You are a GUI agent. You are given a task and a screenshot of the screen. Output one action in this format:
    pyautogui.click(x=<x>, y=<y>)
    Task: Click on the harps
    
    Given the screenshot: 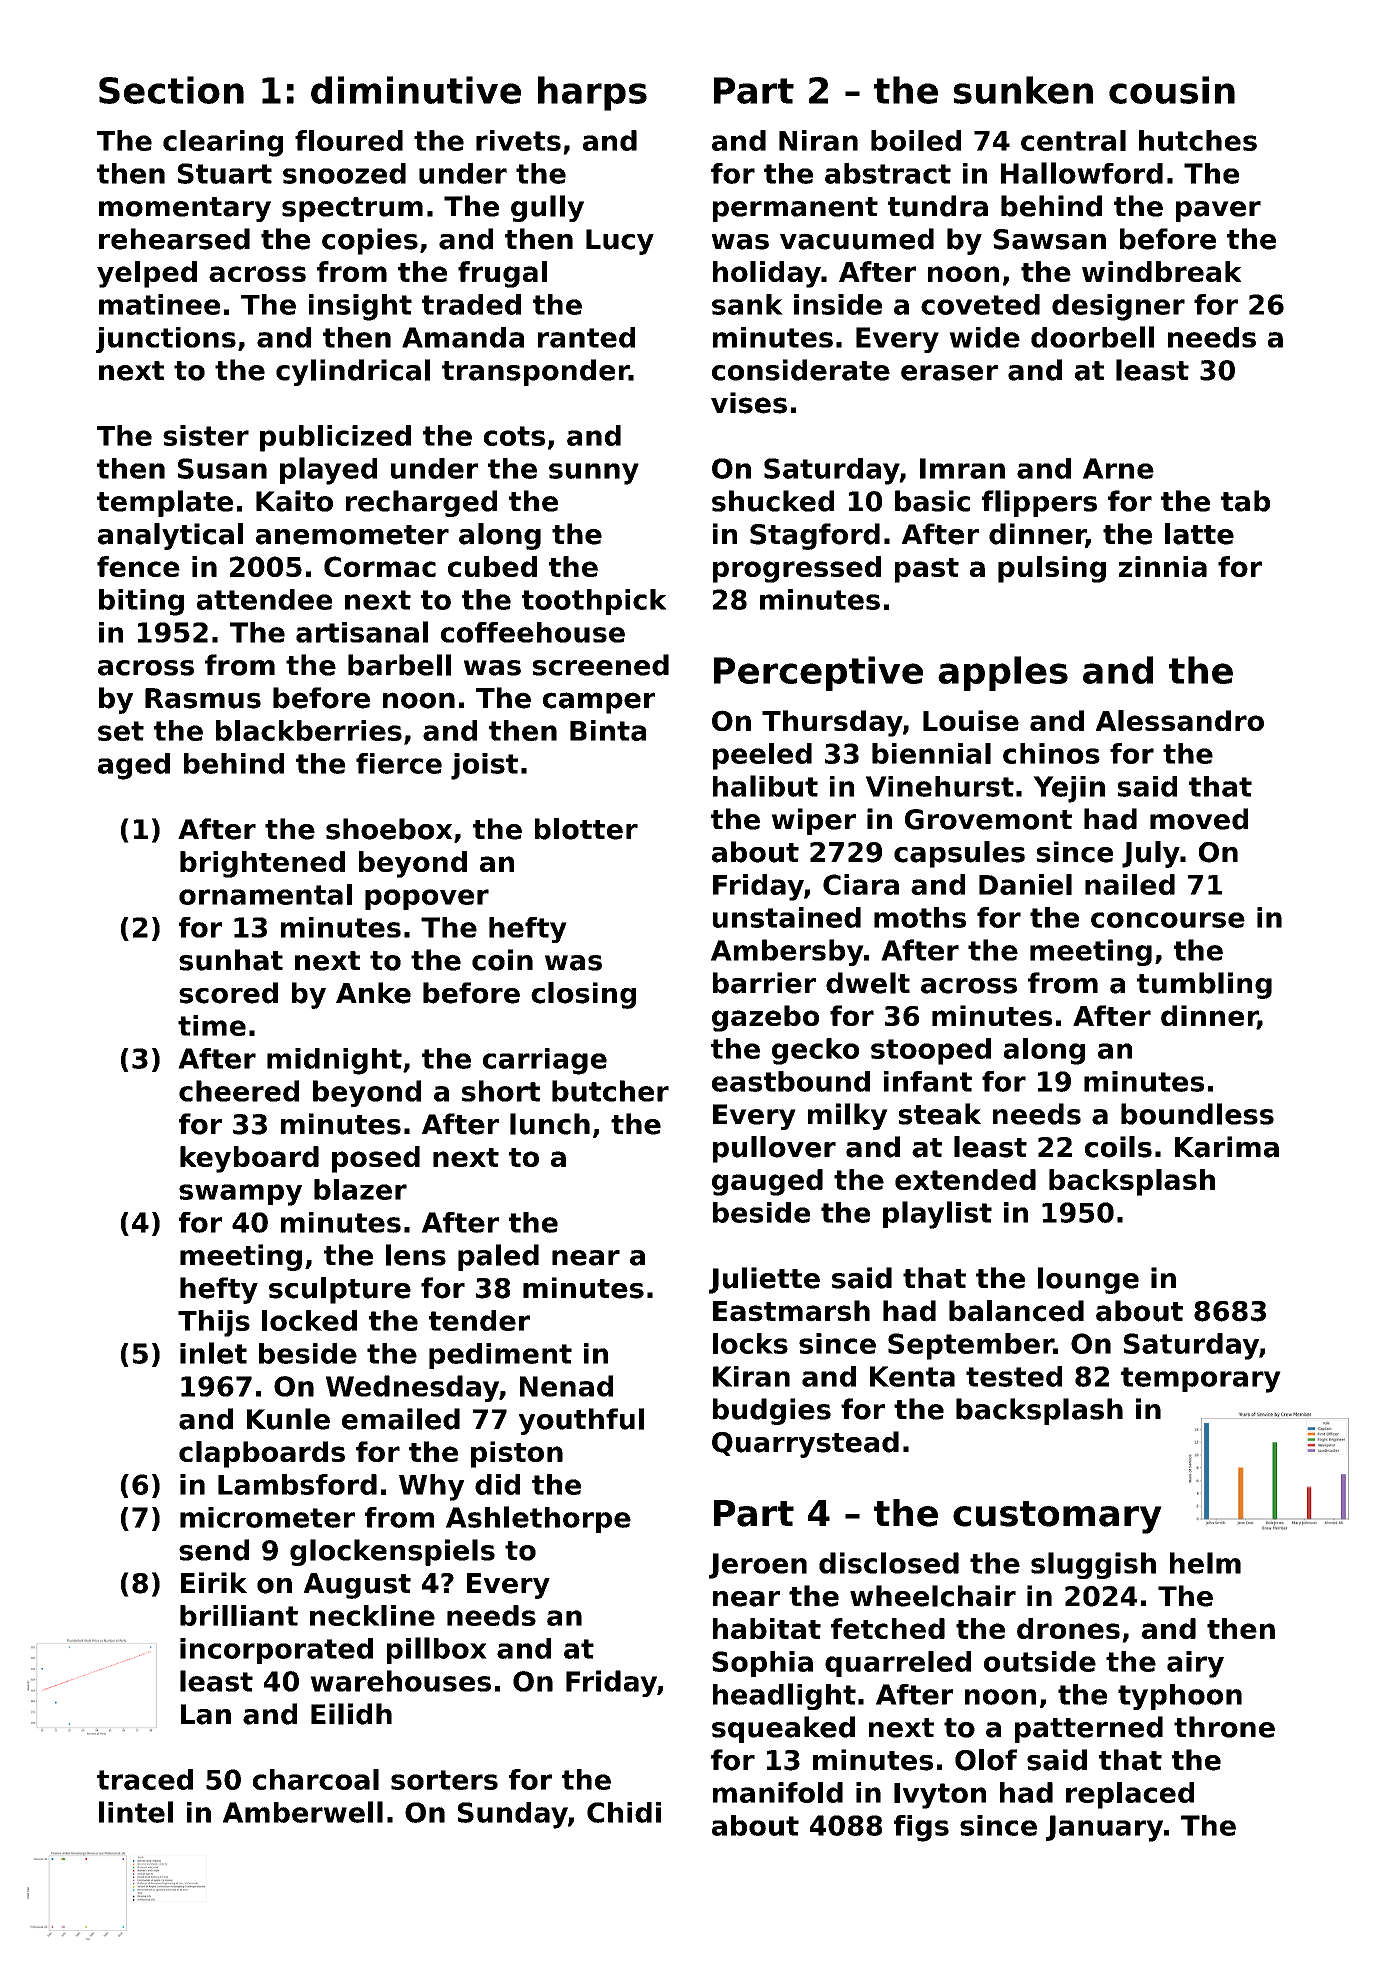 What is the action you would take?
    pyautogui.click(x=592, y=93)
